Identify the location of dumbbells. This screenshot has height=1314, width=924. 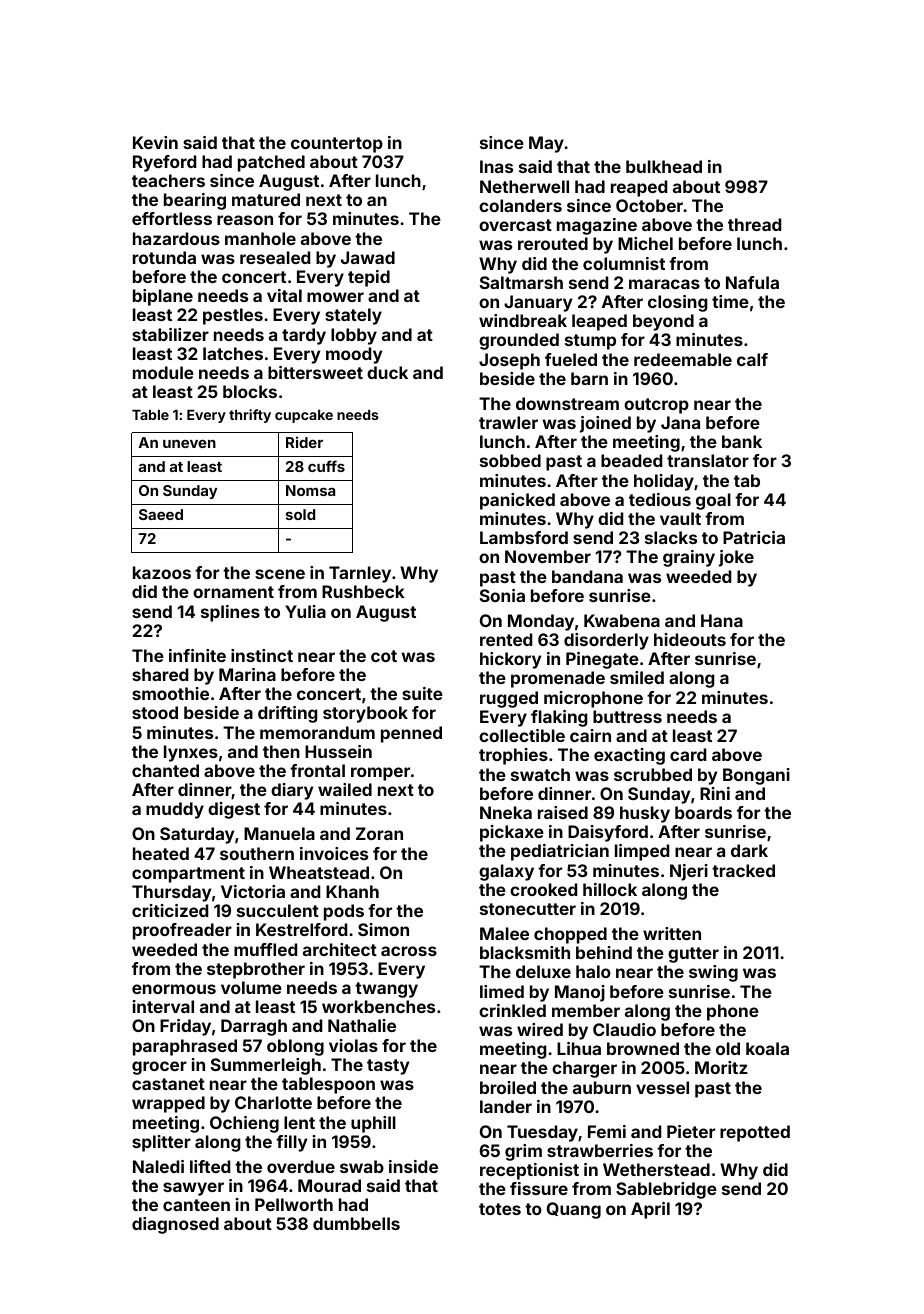
(356, 1223).
